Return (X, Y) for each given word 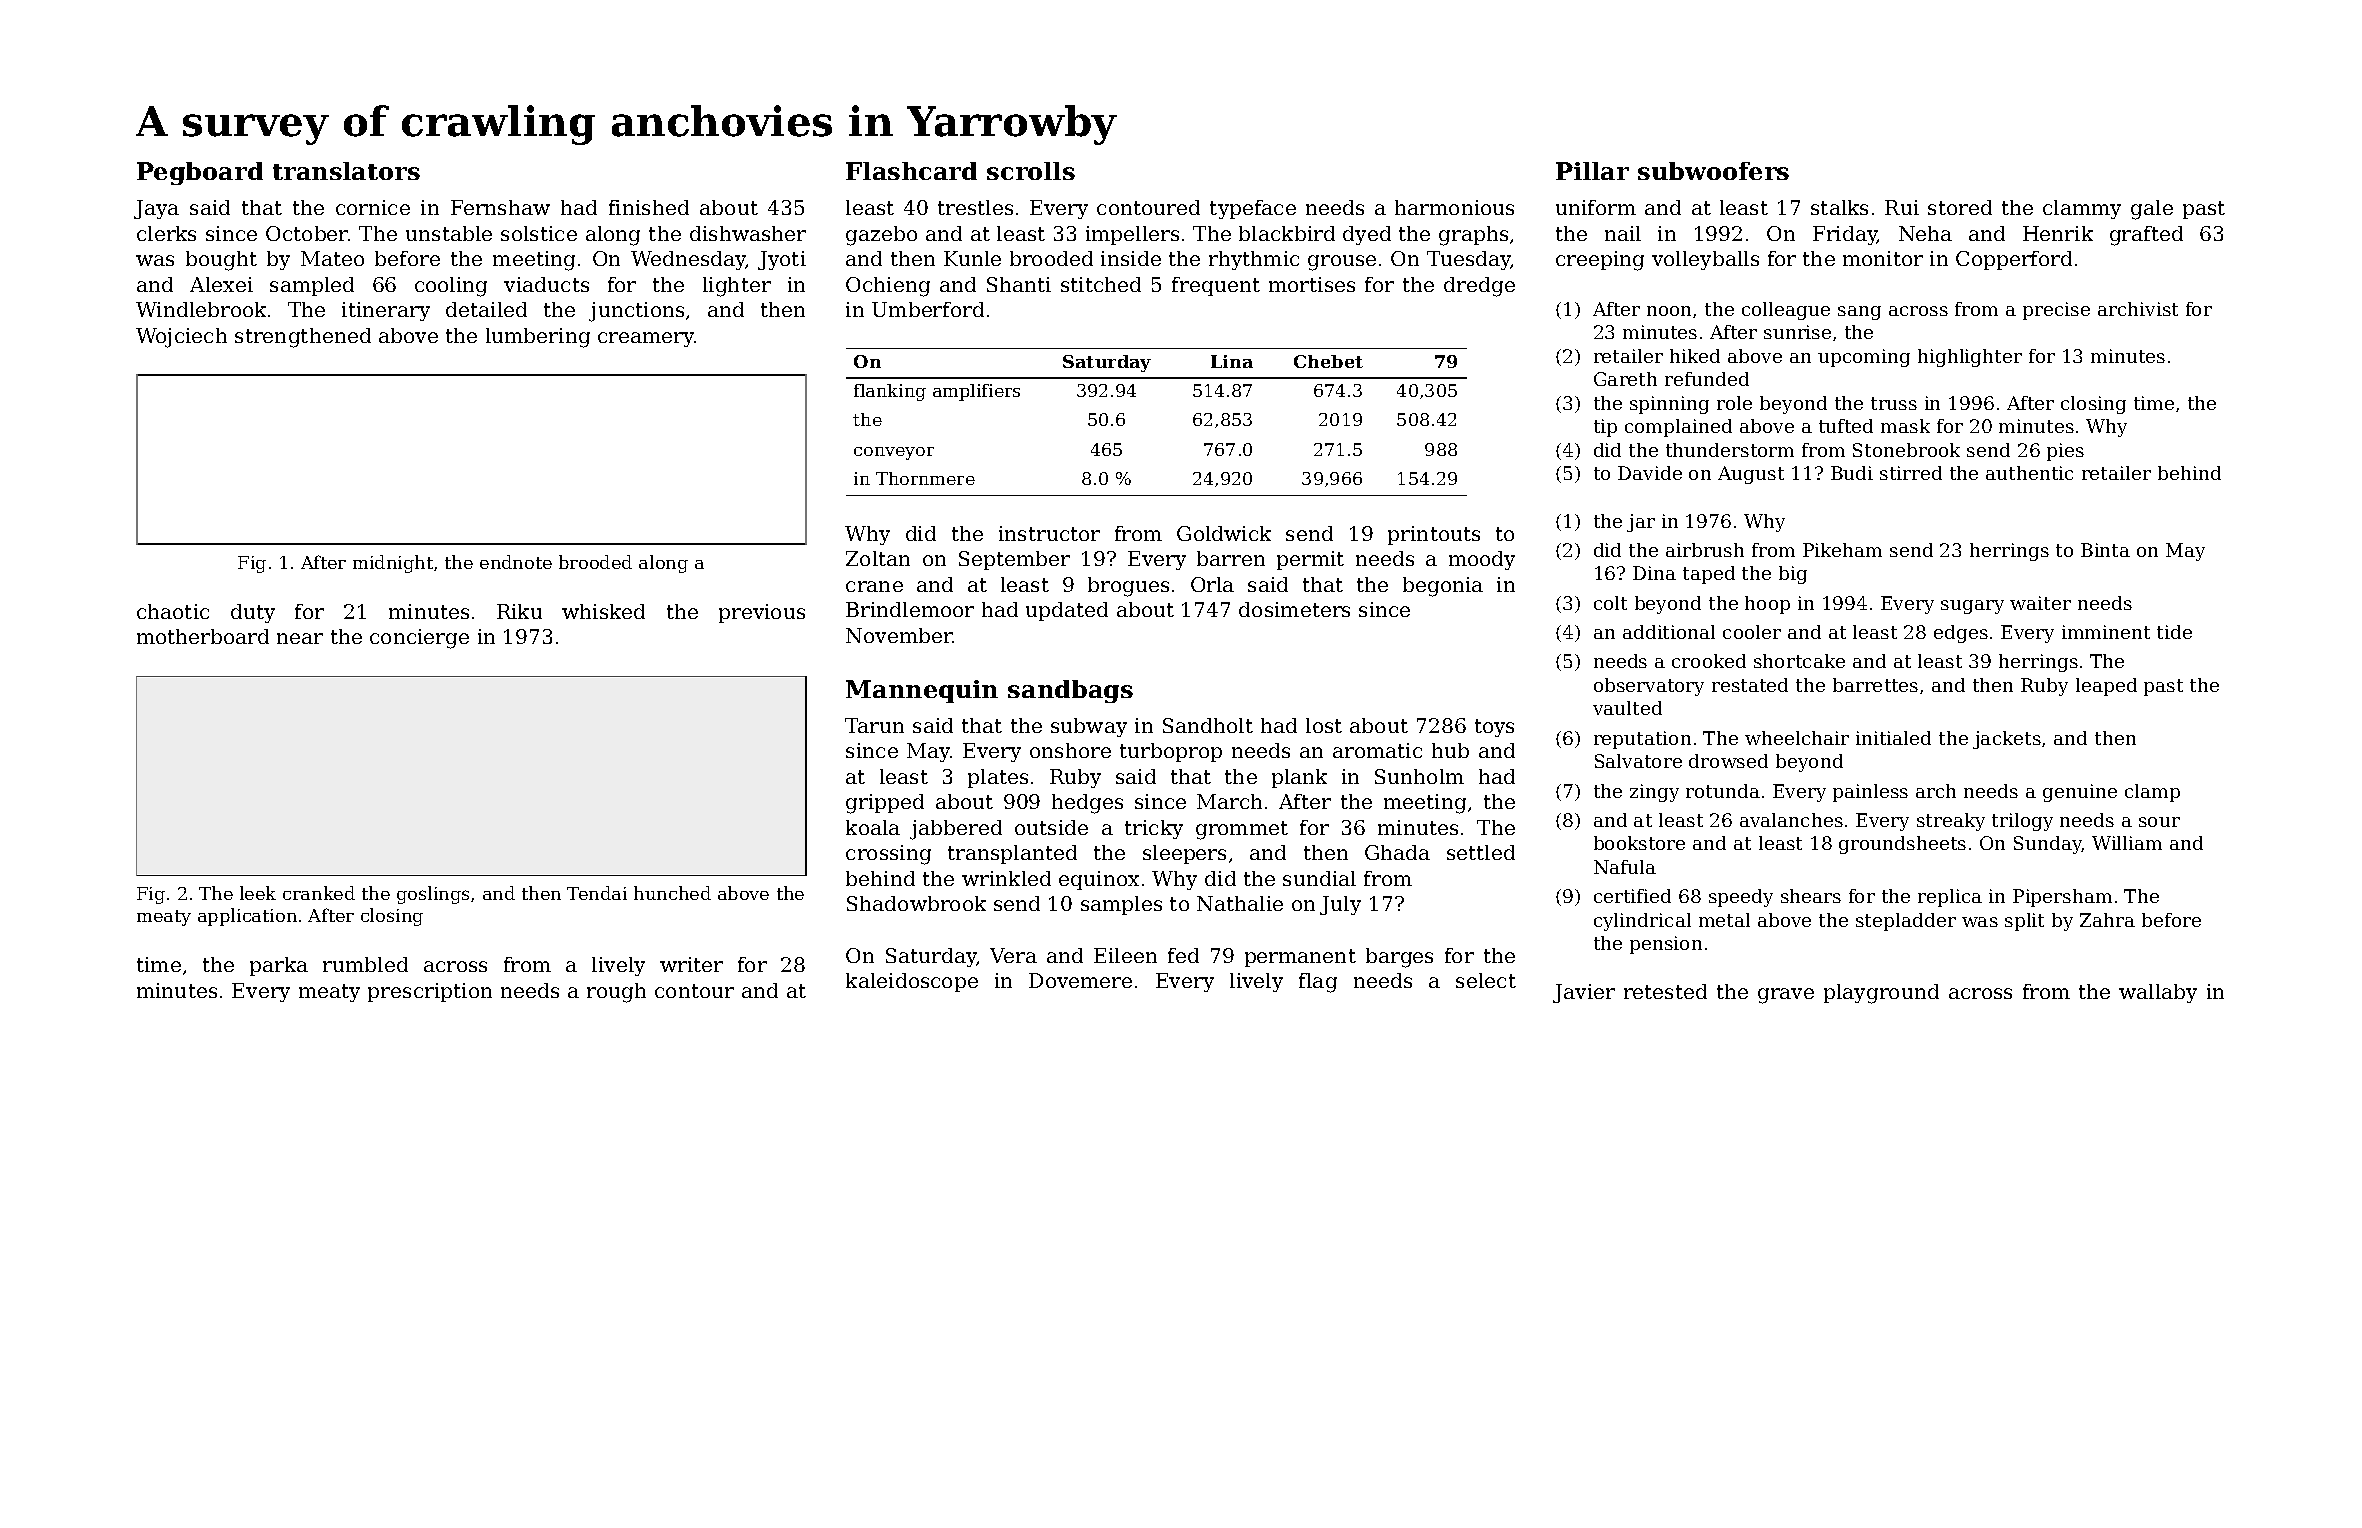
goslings (433, 895)
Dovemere (1080, 980)
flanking (890, 392)
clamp (2152, 793)
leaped (2106, 687)
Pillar (1592, 171)
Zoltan (878, 558)
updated (1067, 611)
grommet (1242, 830)
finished (649, 207)
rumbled (365, 964)
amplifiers (976, 392)
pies (2065, 452)
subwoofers (1713, 171)
